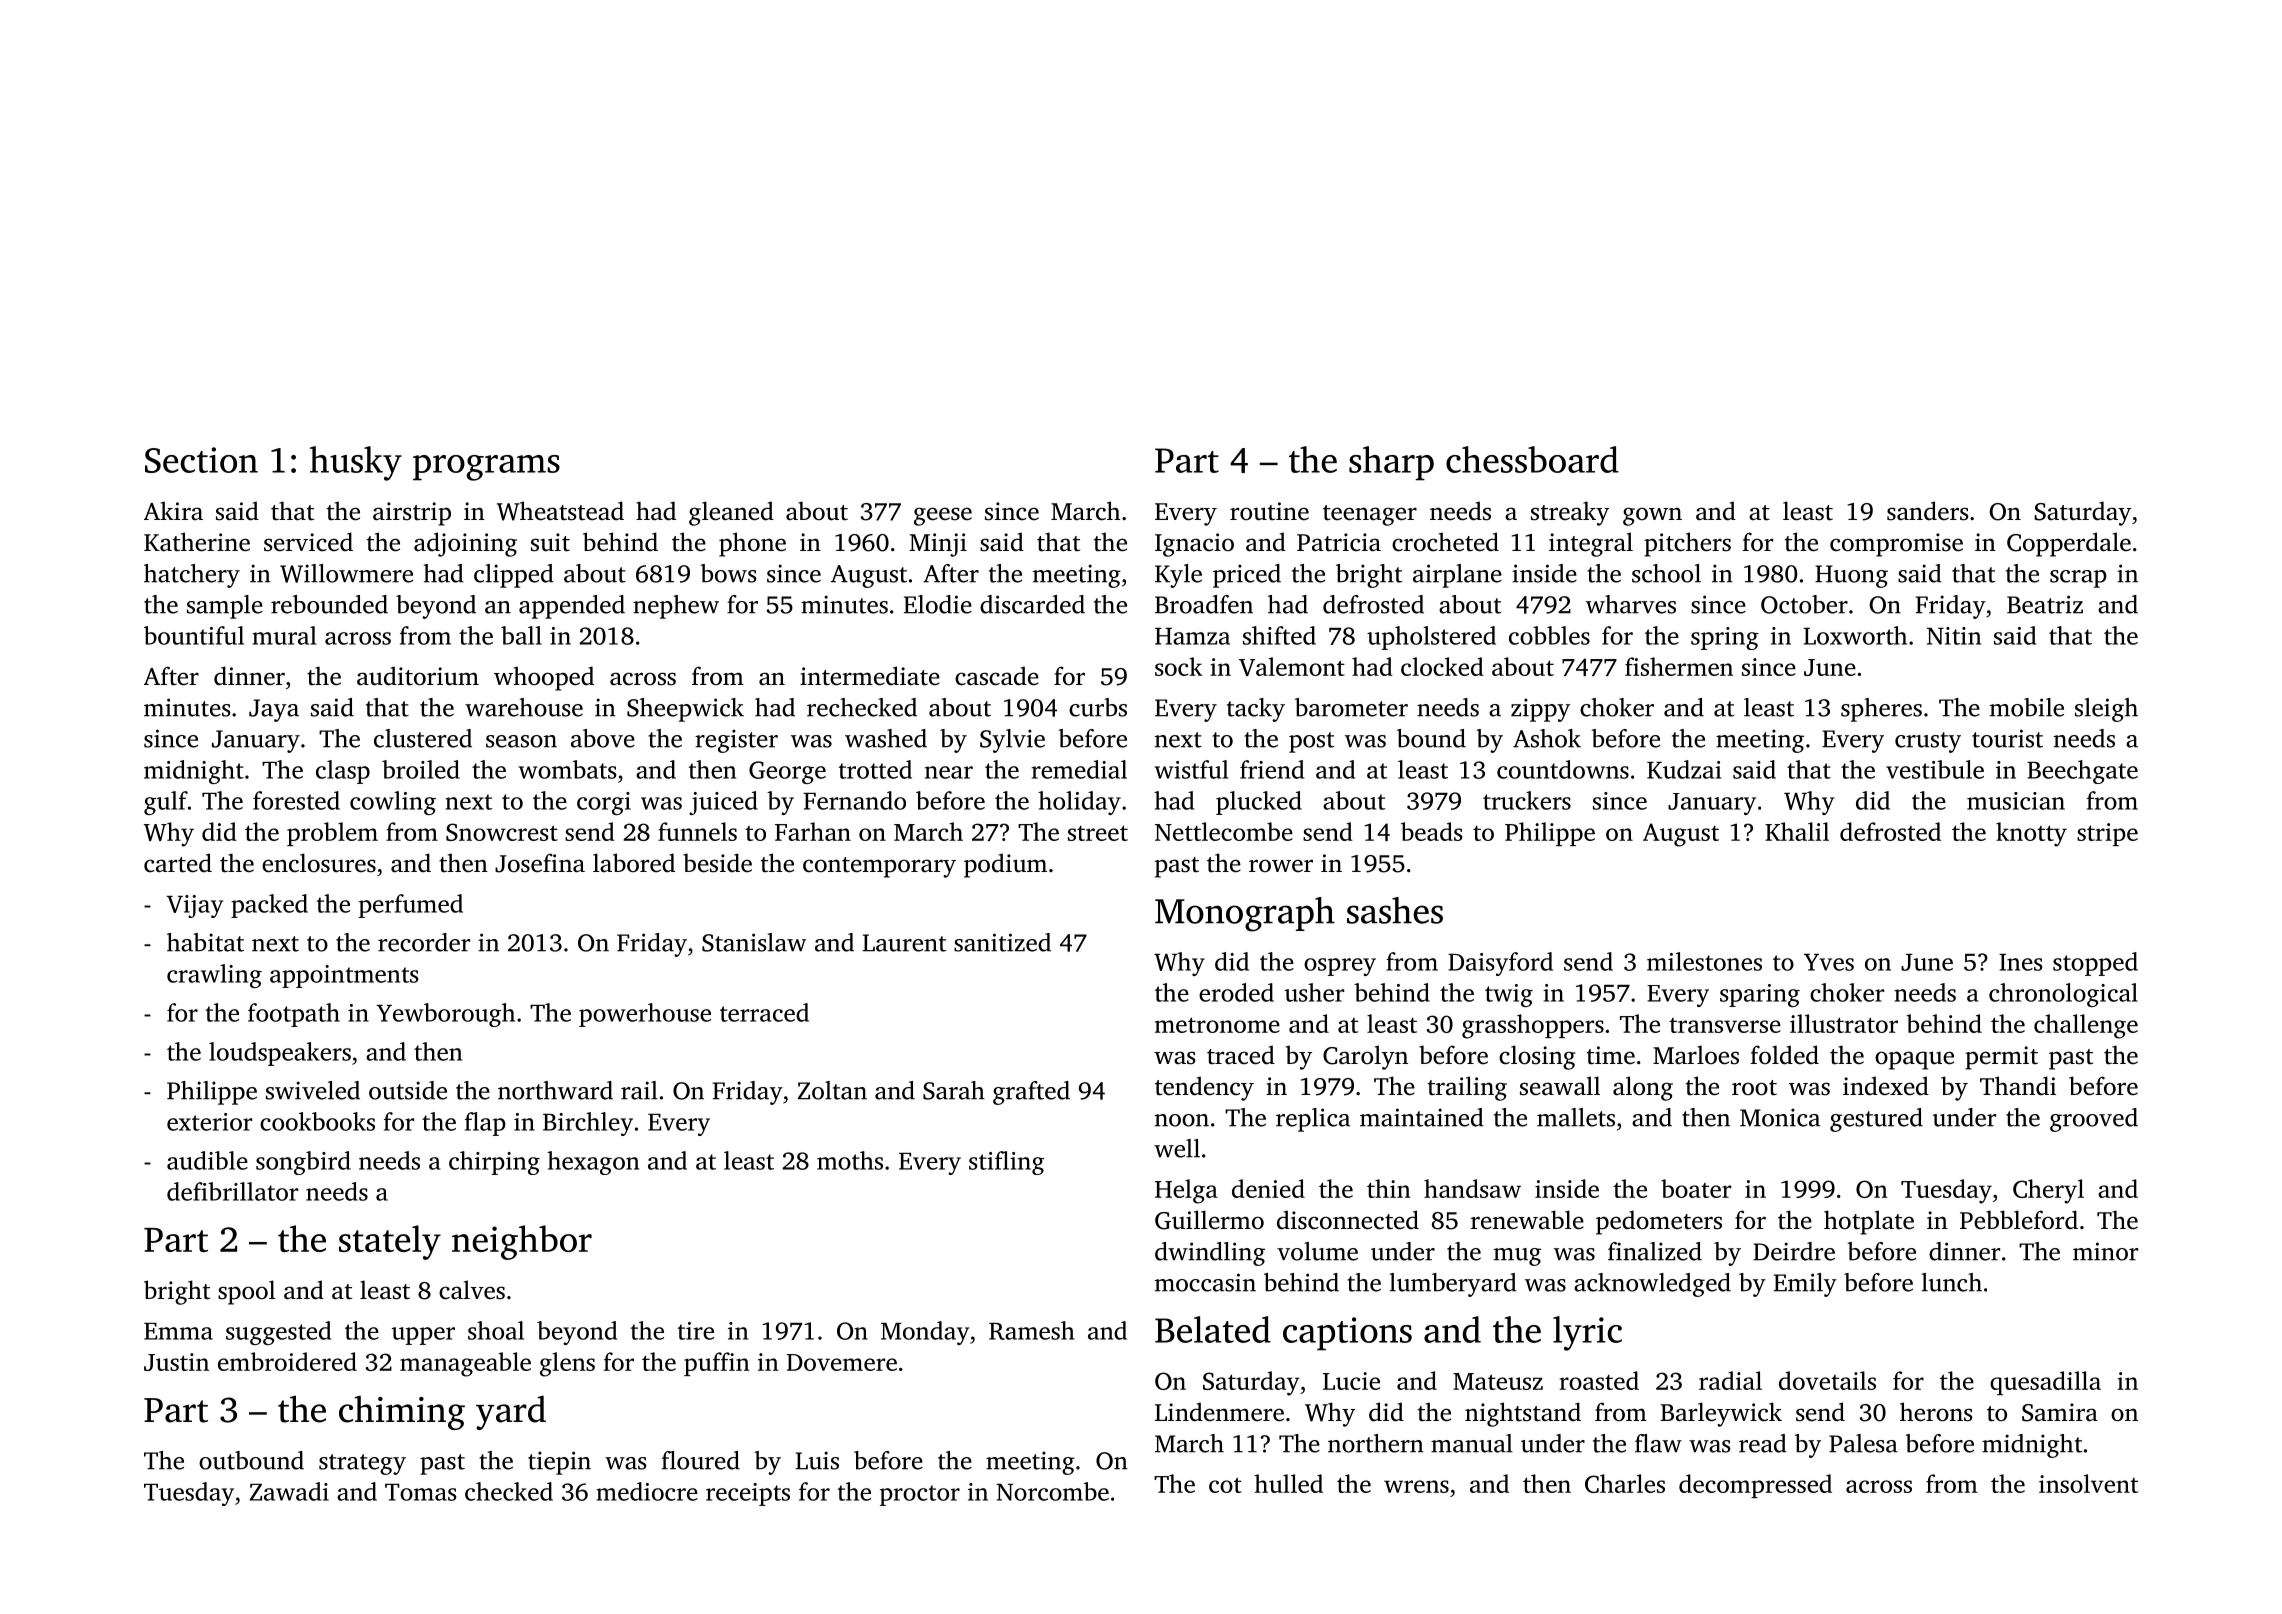 The height and width of the page is (1614, 2282). What do you see at coordinates (1855, 635) in the page?
I see `Loxworth` at bounding box center [1855, 635].
